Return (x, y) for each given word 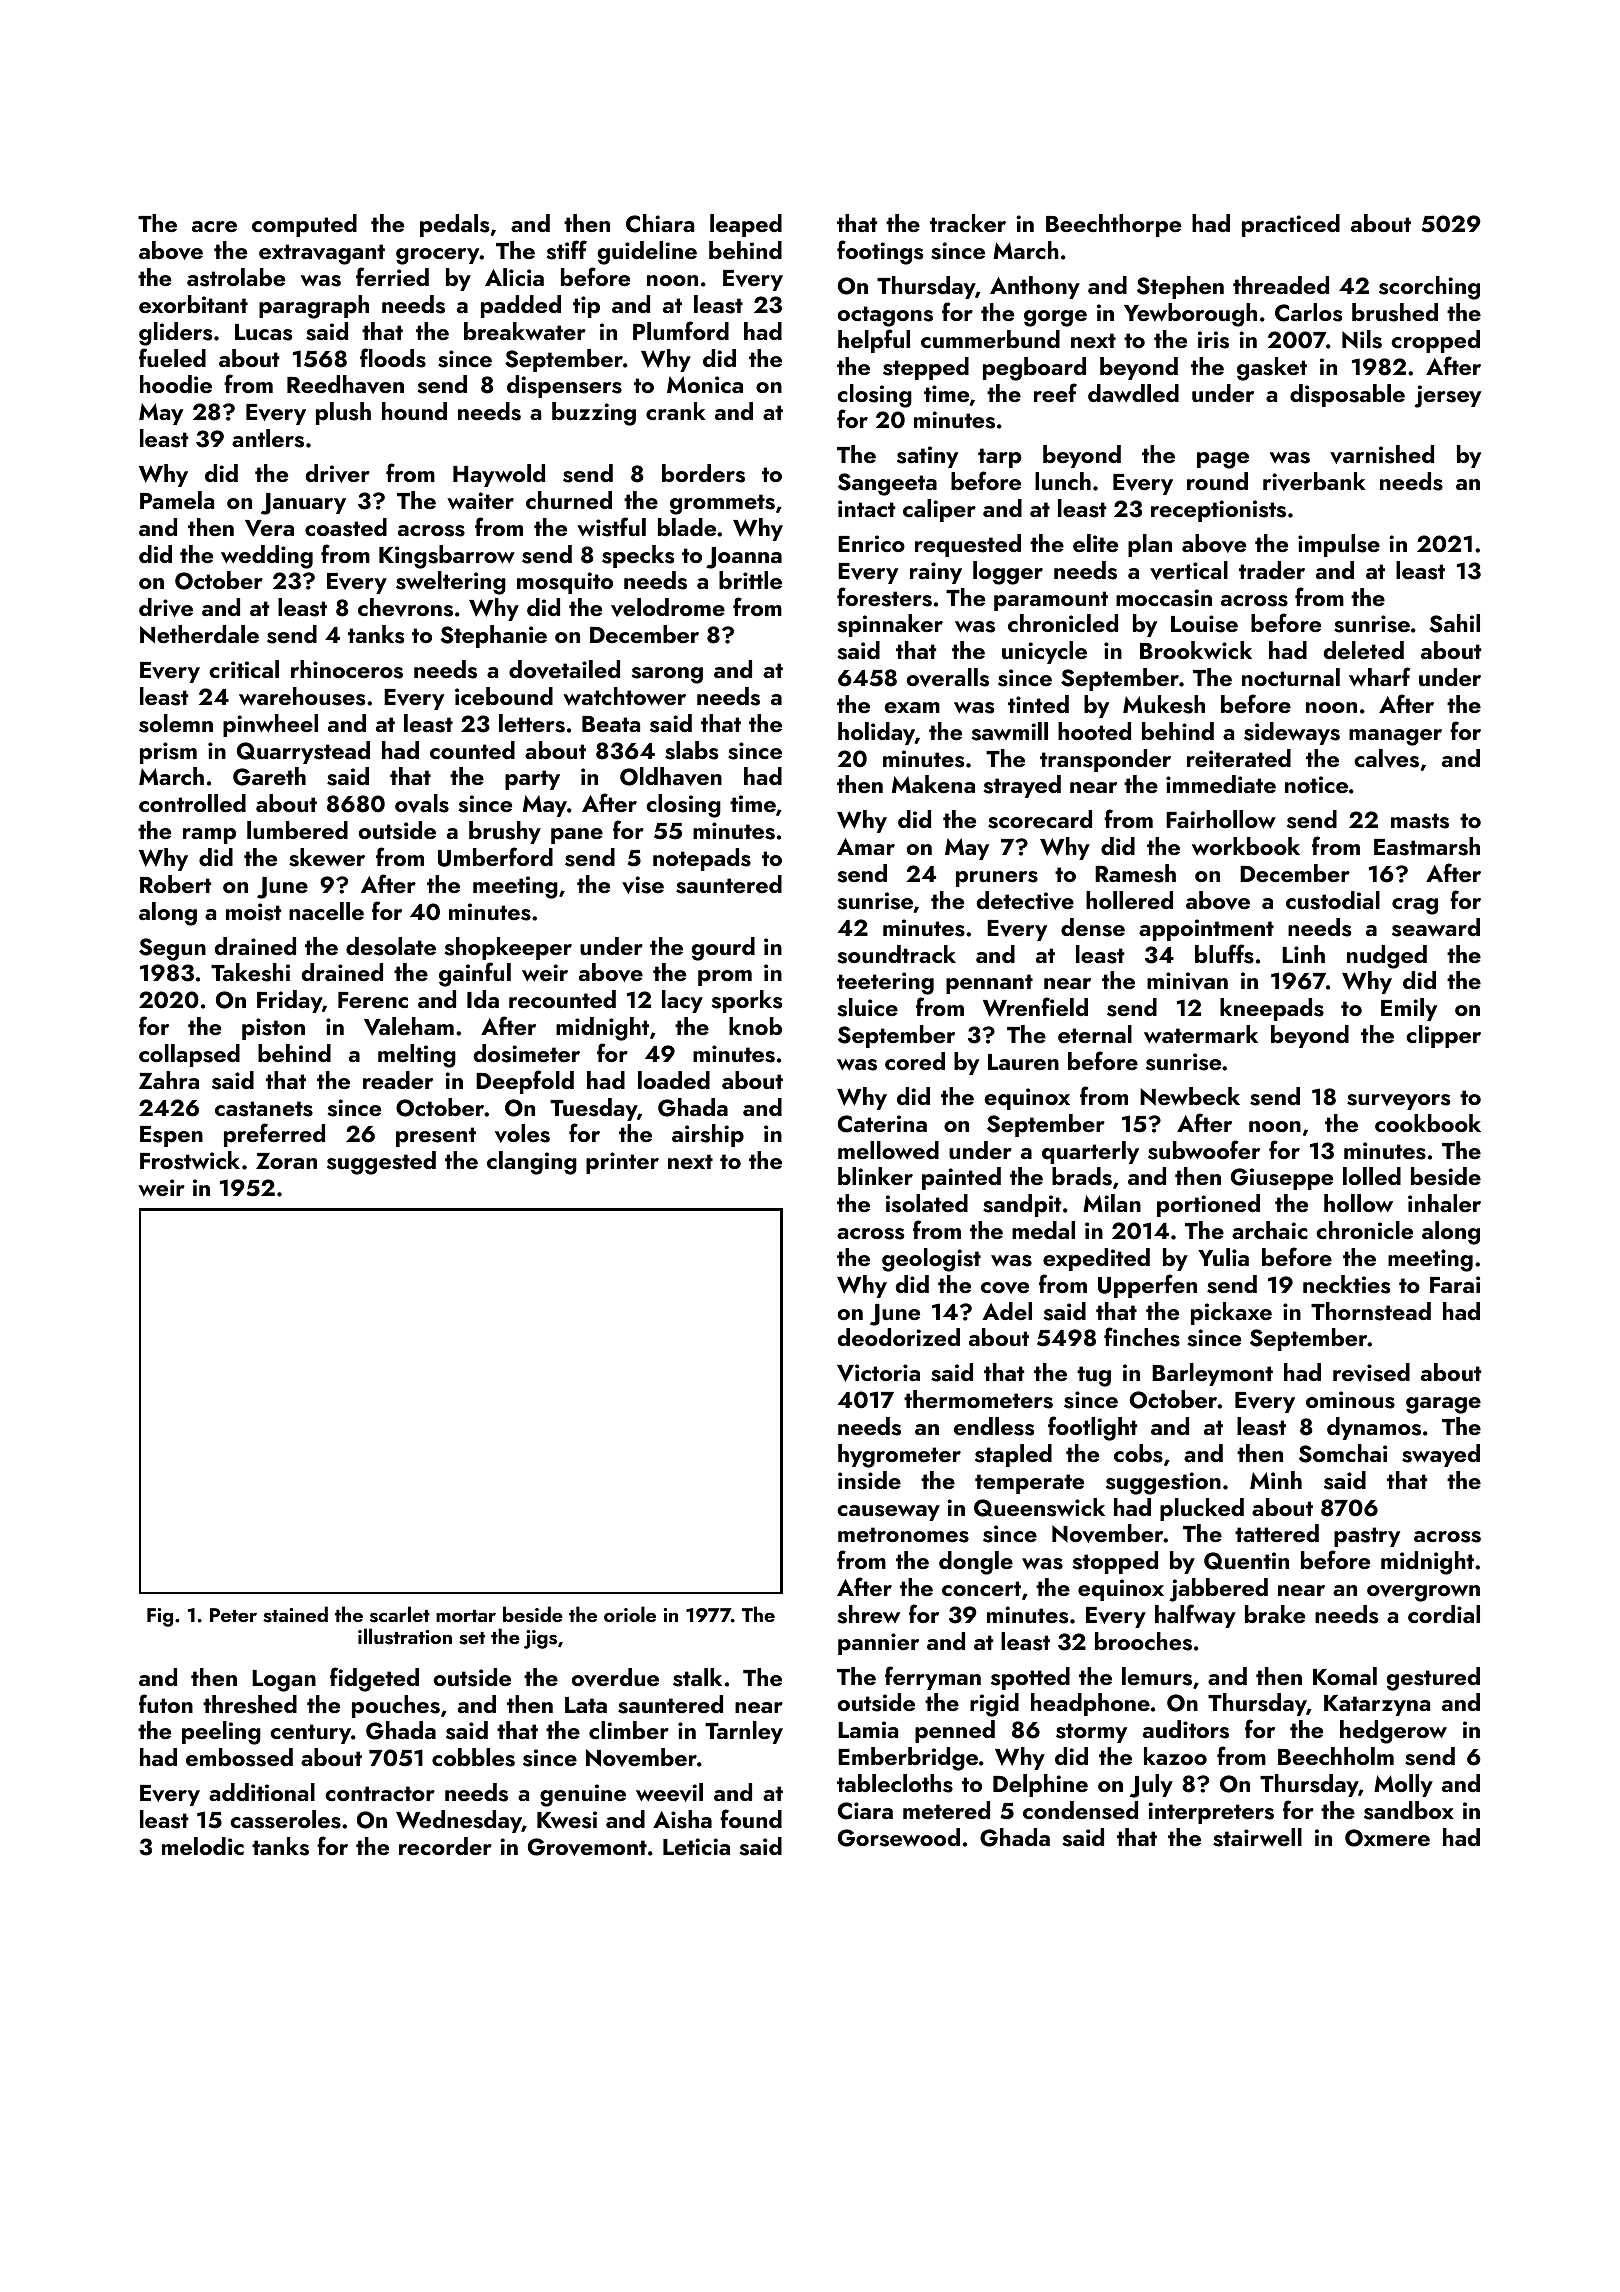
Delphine (1040, 1785)
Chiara (660, 223)
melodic (203, 1846)
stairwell (1257, 1837)
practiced (1291, 225)
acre (214, 226)
